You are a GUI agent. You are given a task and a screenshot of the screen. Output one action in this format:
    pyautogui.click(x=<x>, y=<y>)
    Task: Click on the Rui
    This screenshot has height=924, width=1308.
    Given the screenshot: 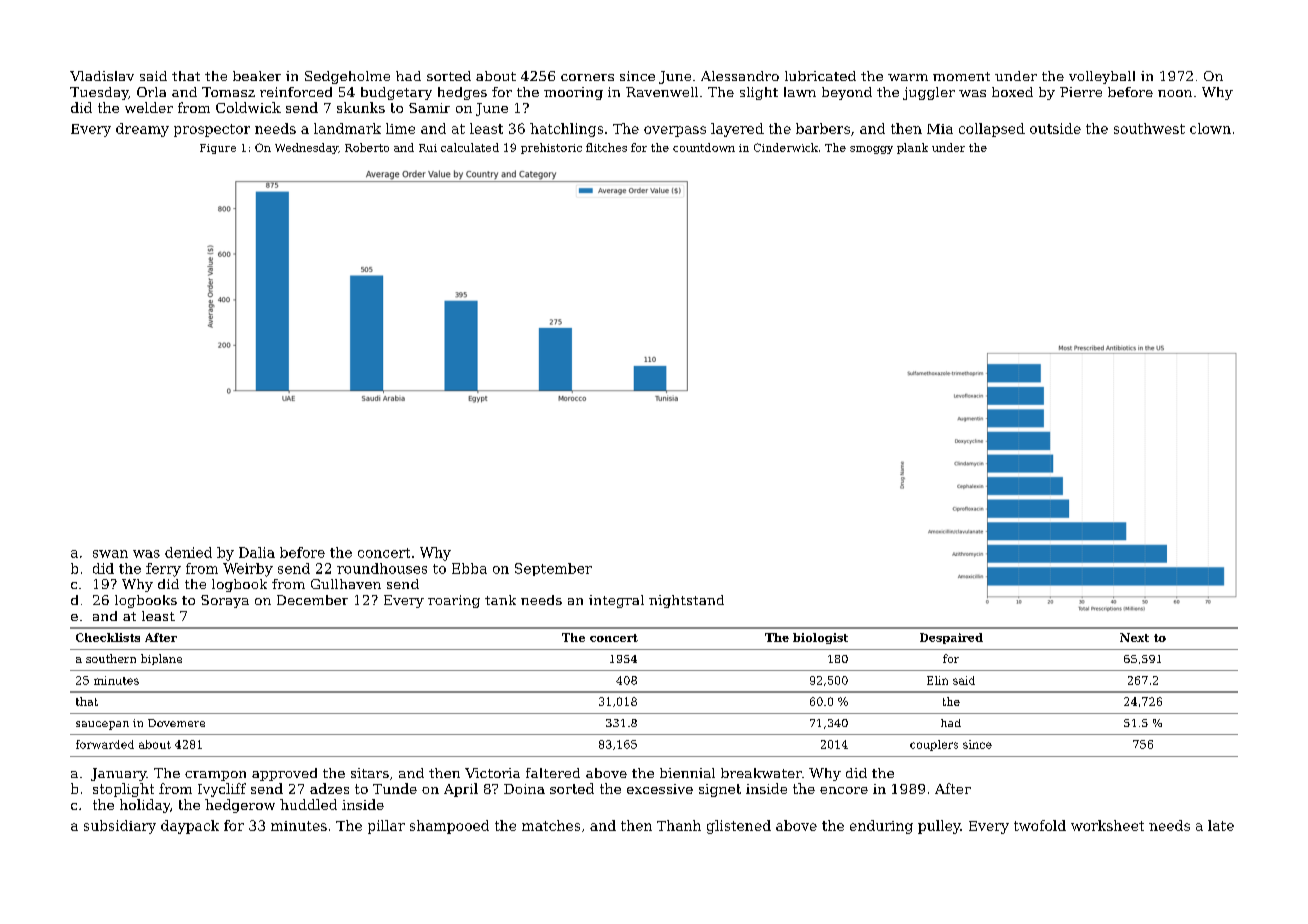 What is the action you would take?
    pyautogui.click(x=428, y=148)
